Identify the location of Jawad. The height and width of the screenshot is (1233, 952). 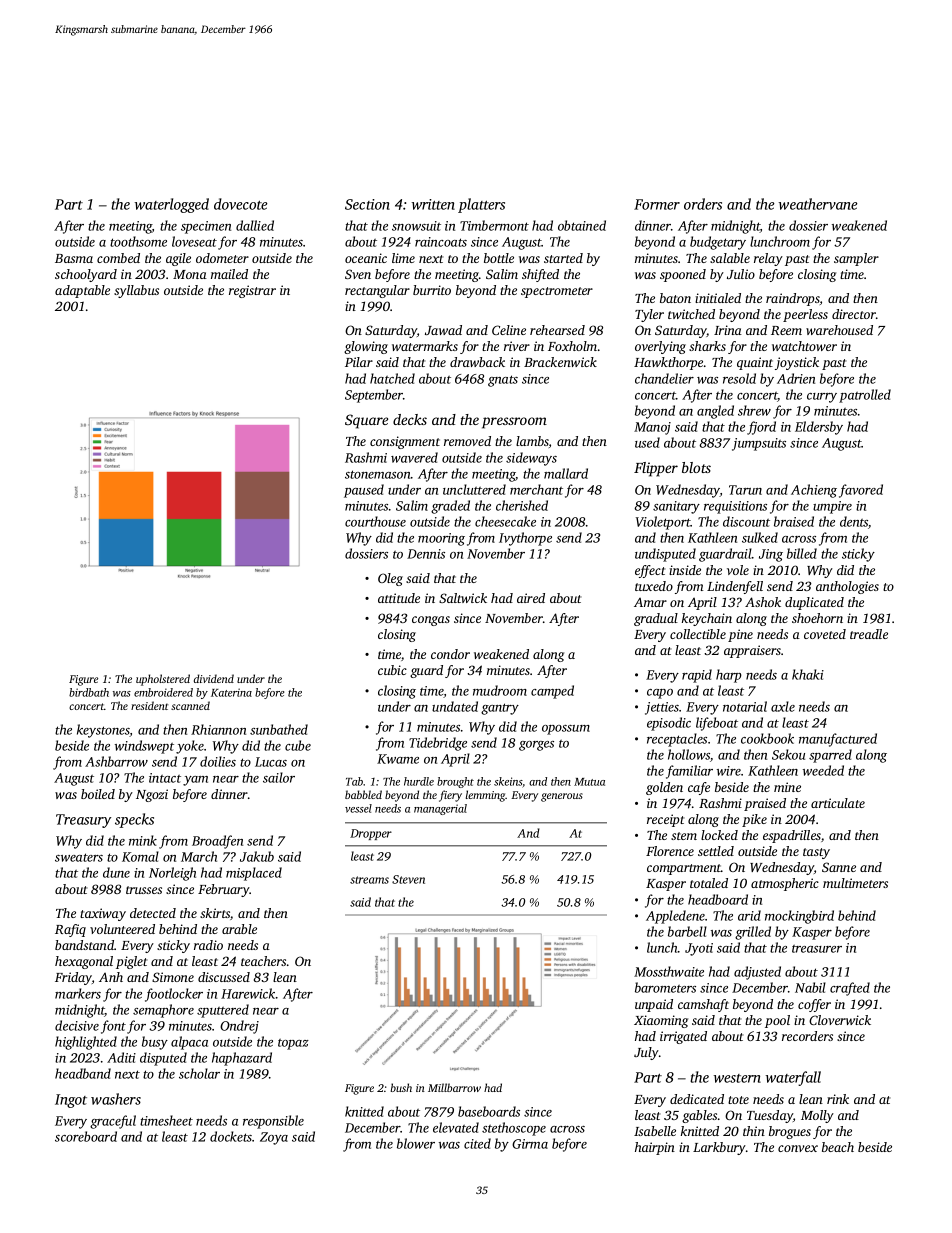
(443, 330).
